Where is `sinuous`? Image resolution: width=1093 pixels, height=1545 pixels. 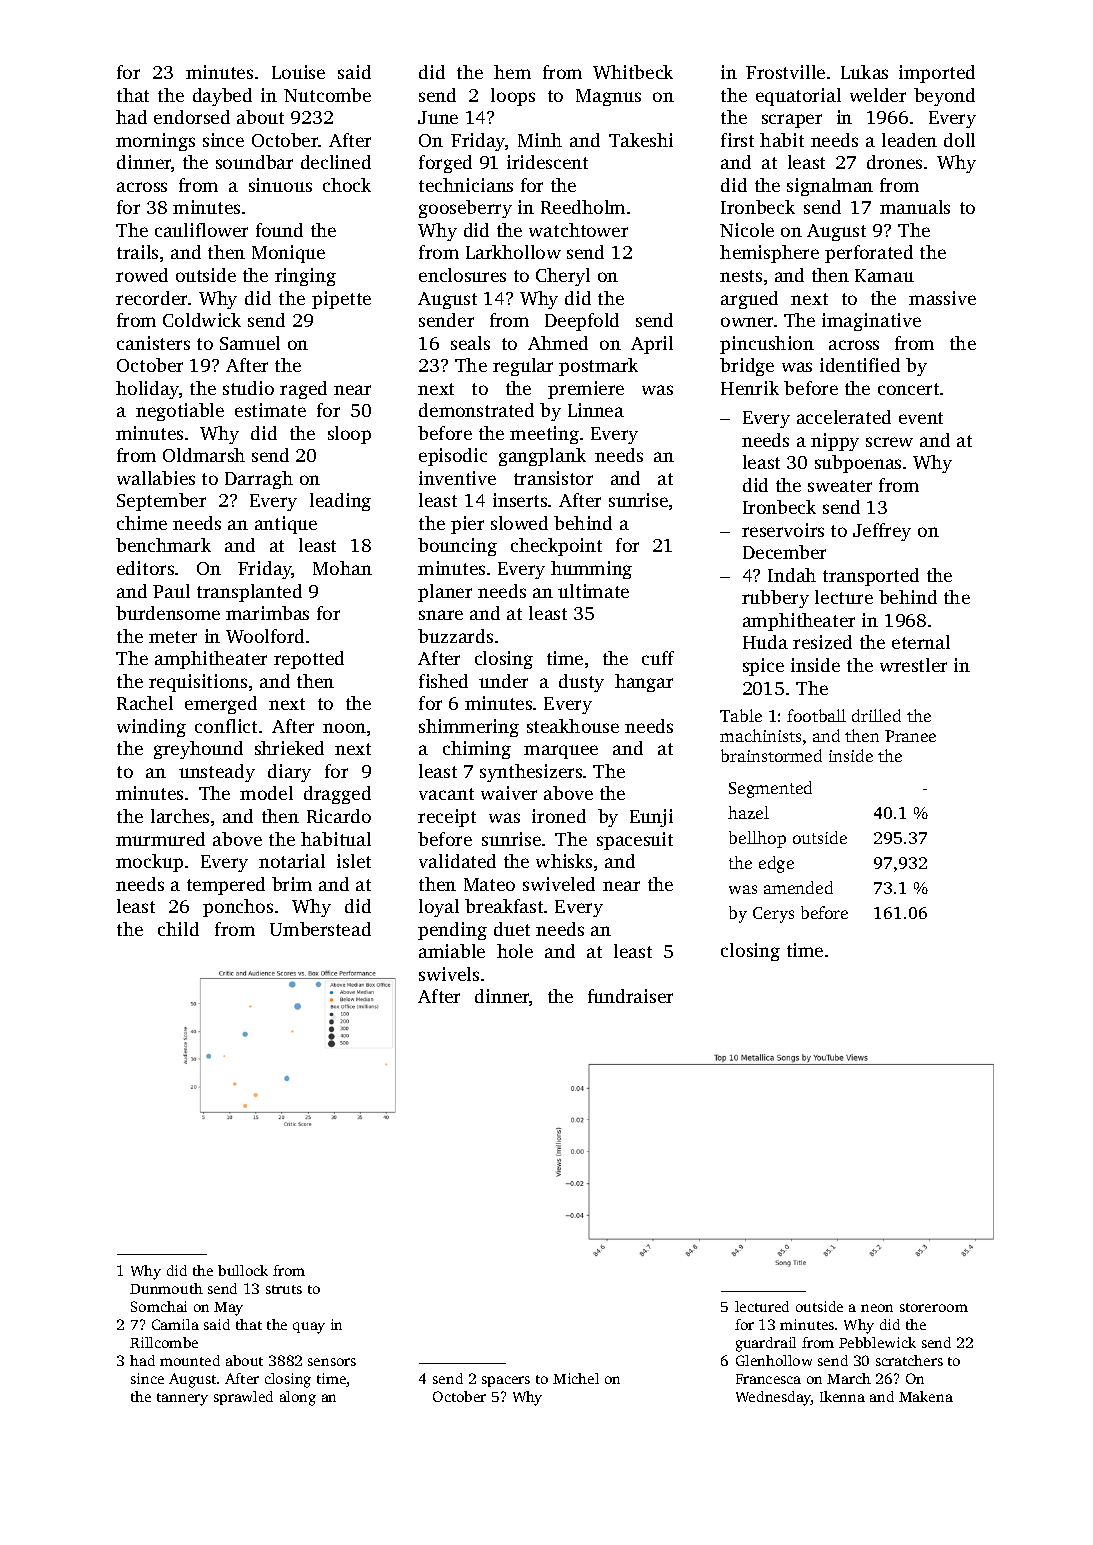 sinuous is located at coordinates (280, 185).
